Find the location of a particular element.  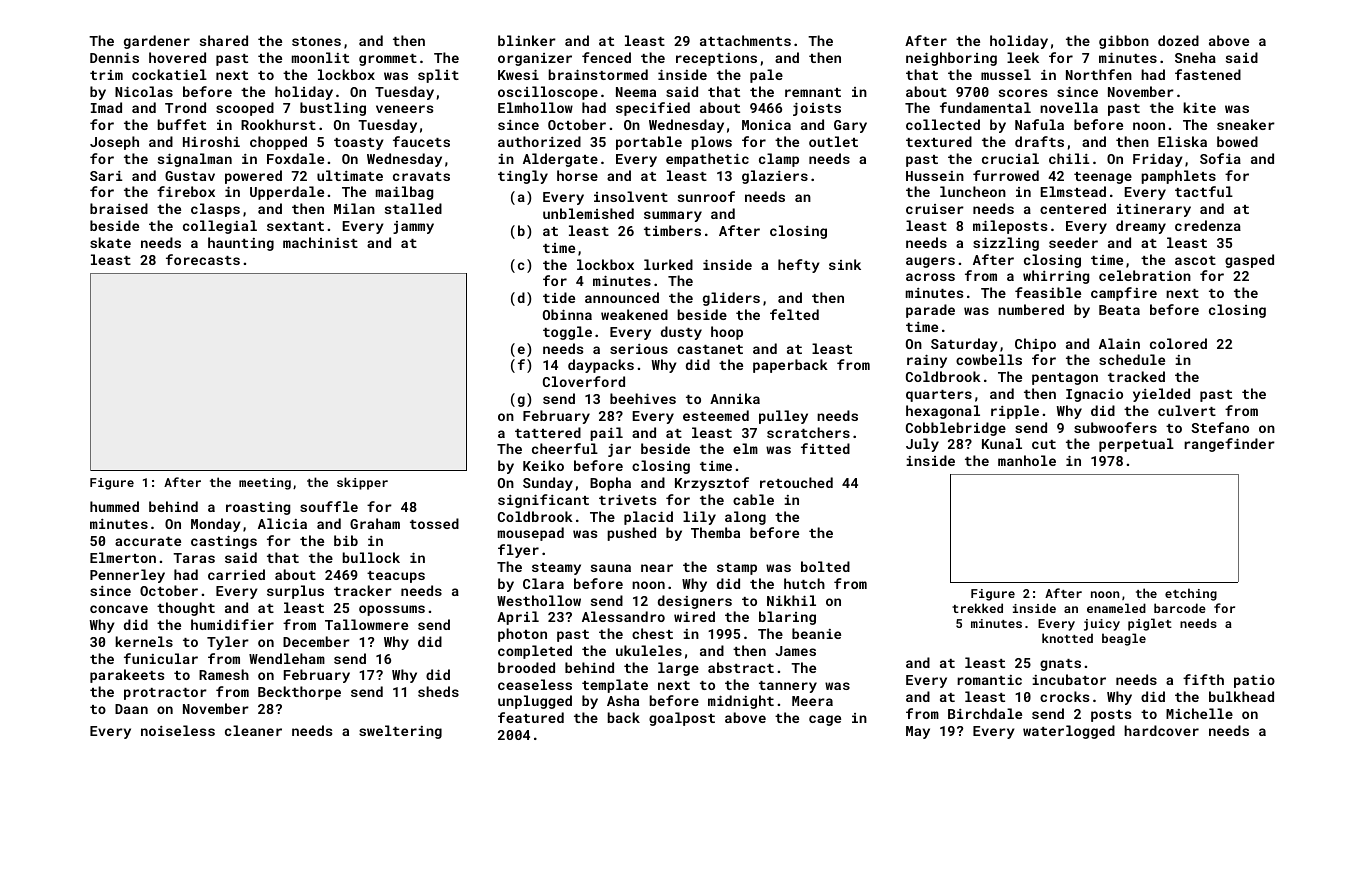

piglet is located at coordinates (1150, 624).
